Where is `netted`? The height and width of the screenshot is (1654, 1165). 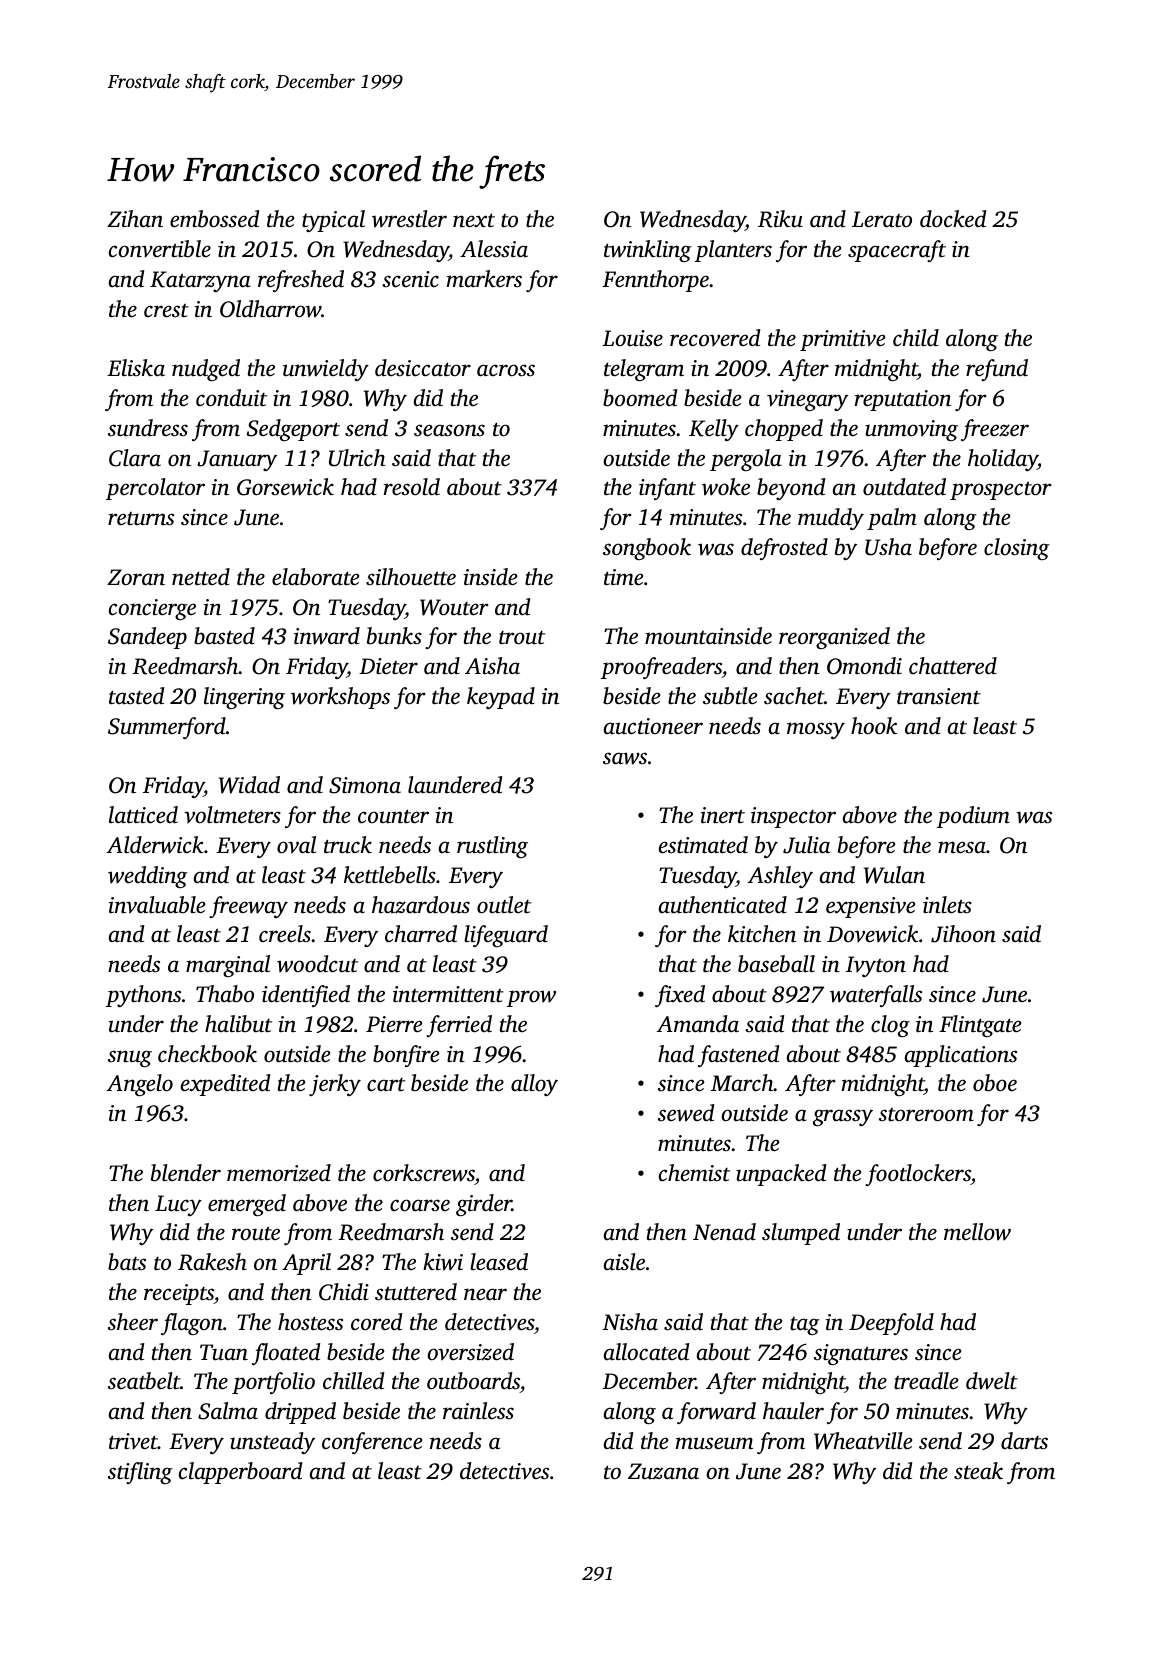 netted is located at coordinates (201, 577).
